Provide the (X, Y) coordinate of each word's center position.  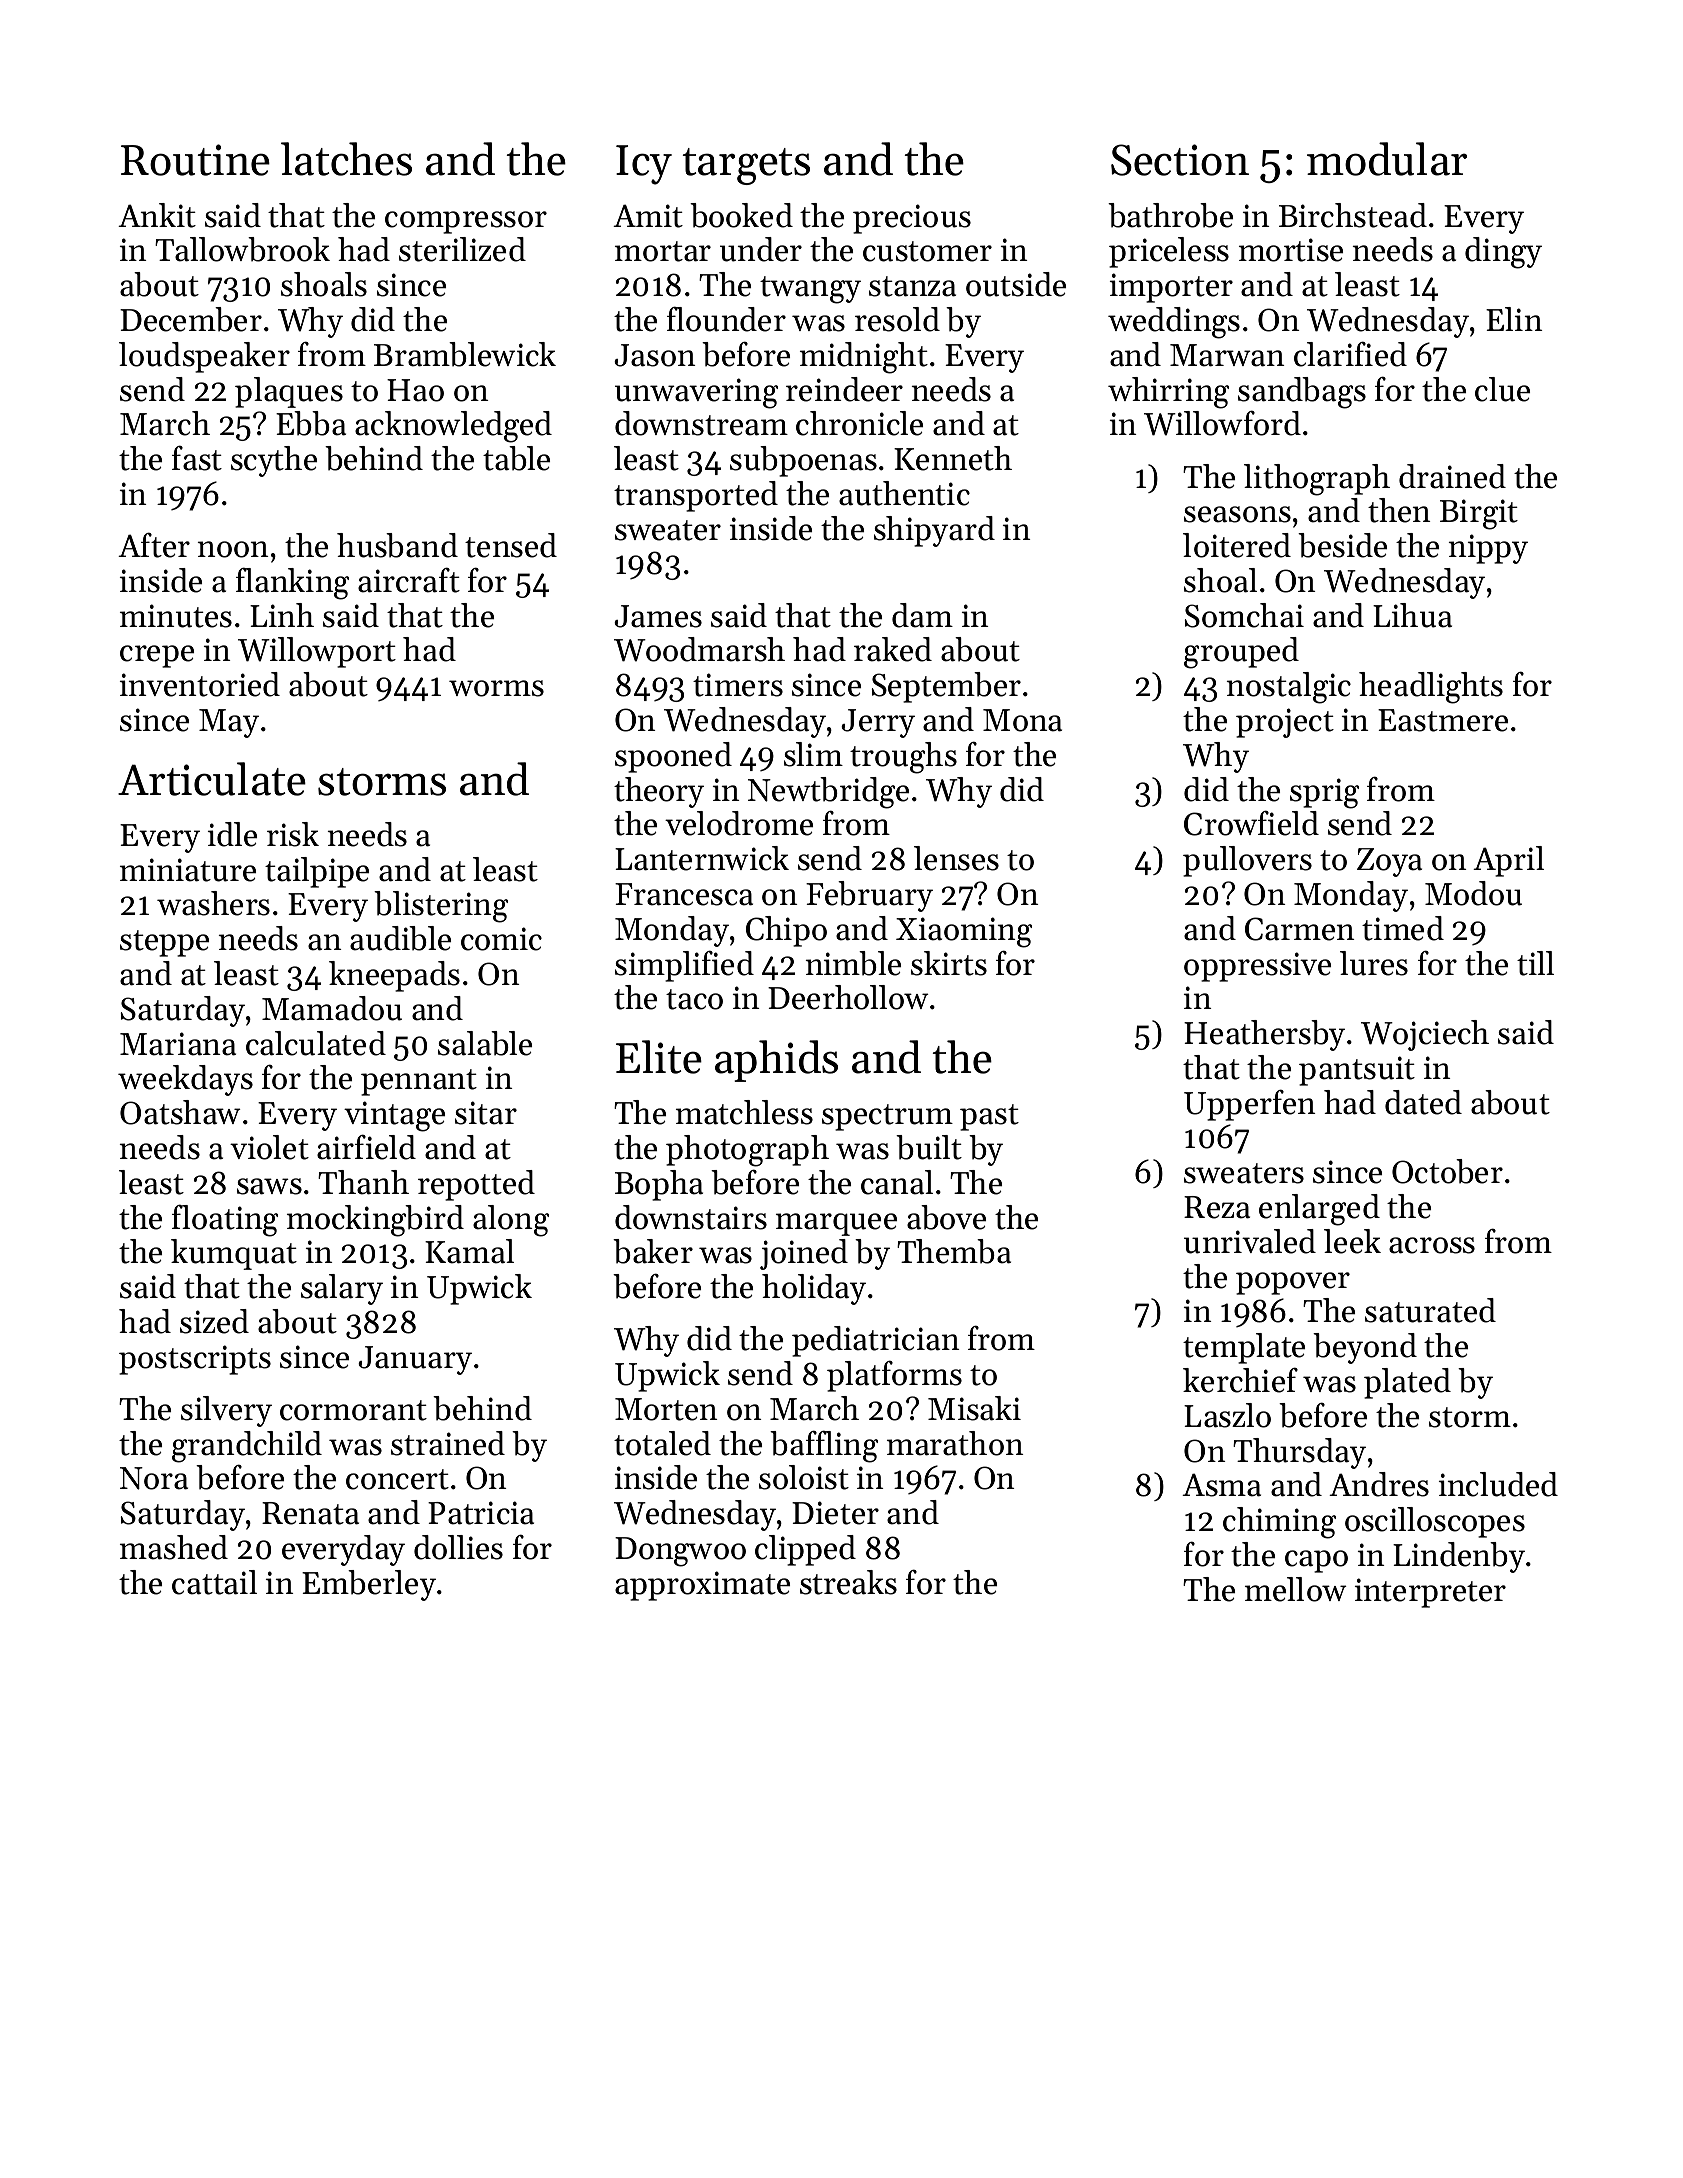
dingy (1503, 253)
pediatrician (875, 1341)
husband (397, 545)
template (1244, 1348)
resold (897, 319)
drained (1452, 476)
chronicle (859, 423)
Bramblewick (465, 354)
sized (214, 1321)
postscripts (195, 1360)
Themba (954, 1251)
